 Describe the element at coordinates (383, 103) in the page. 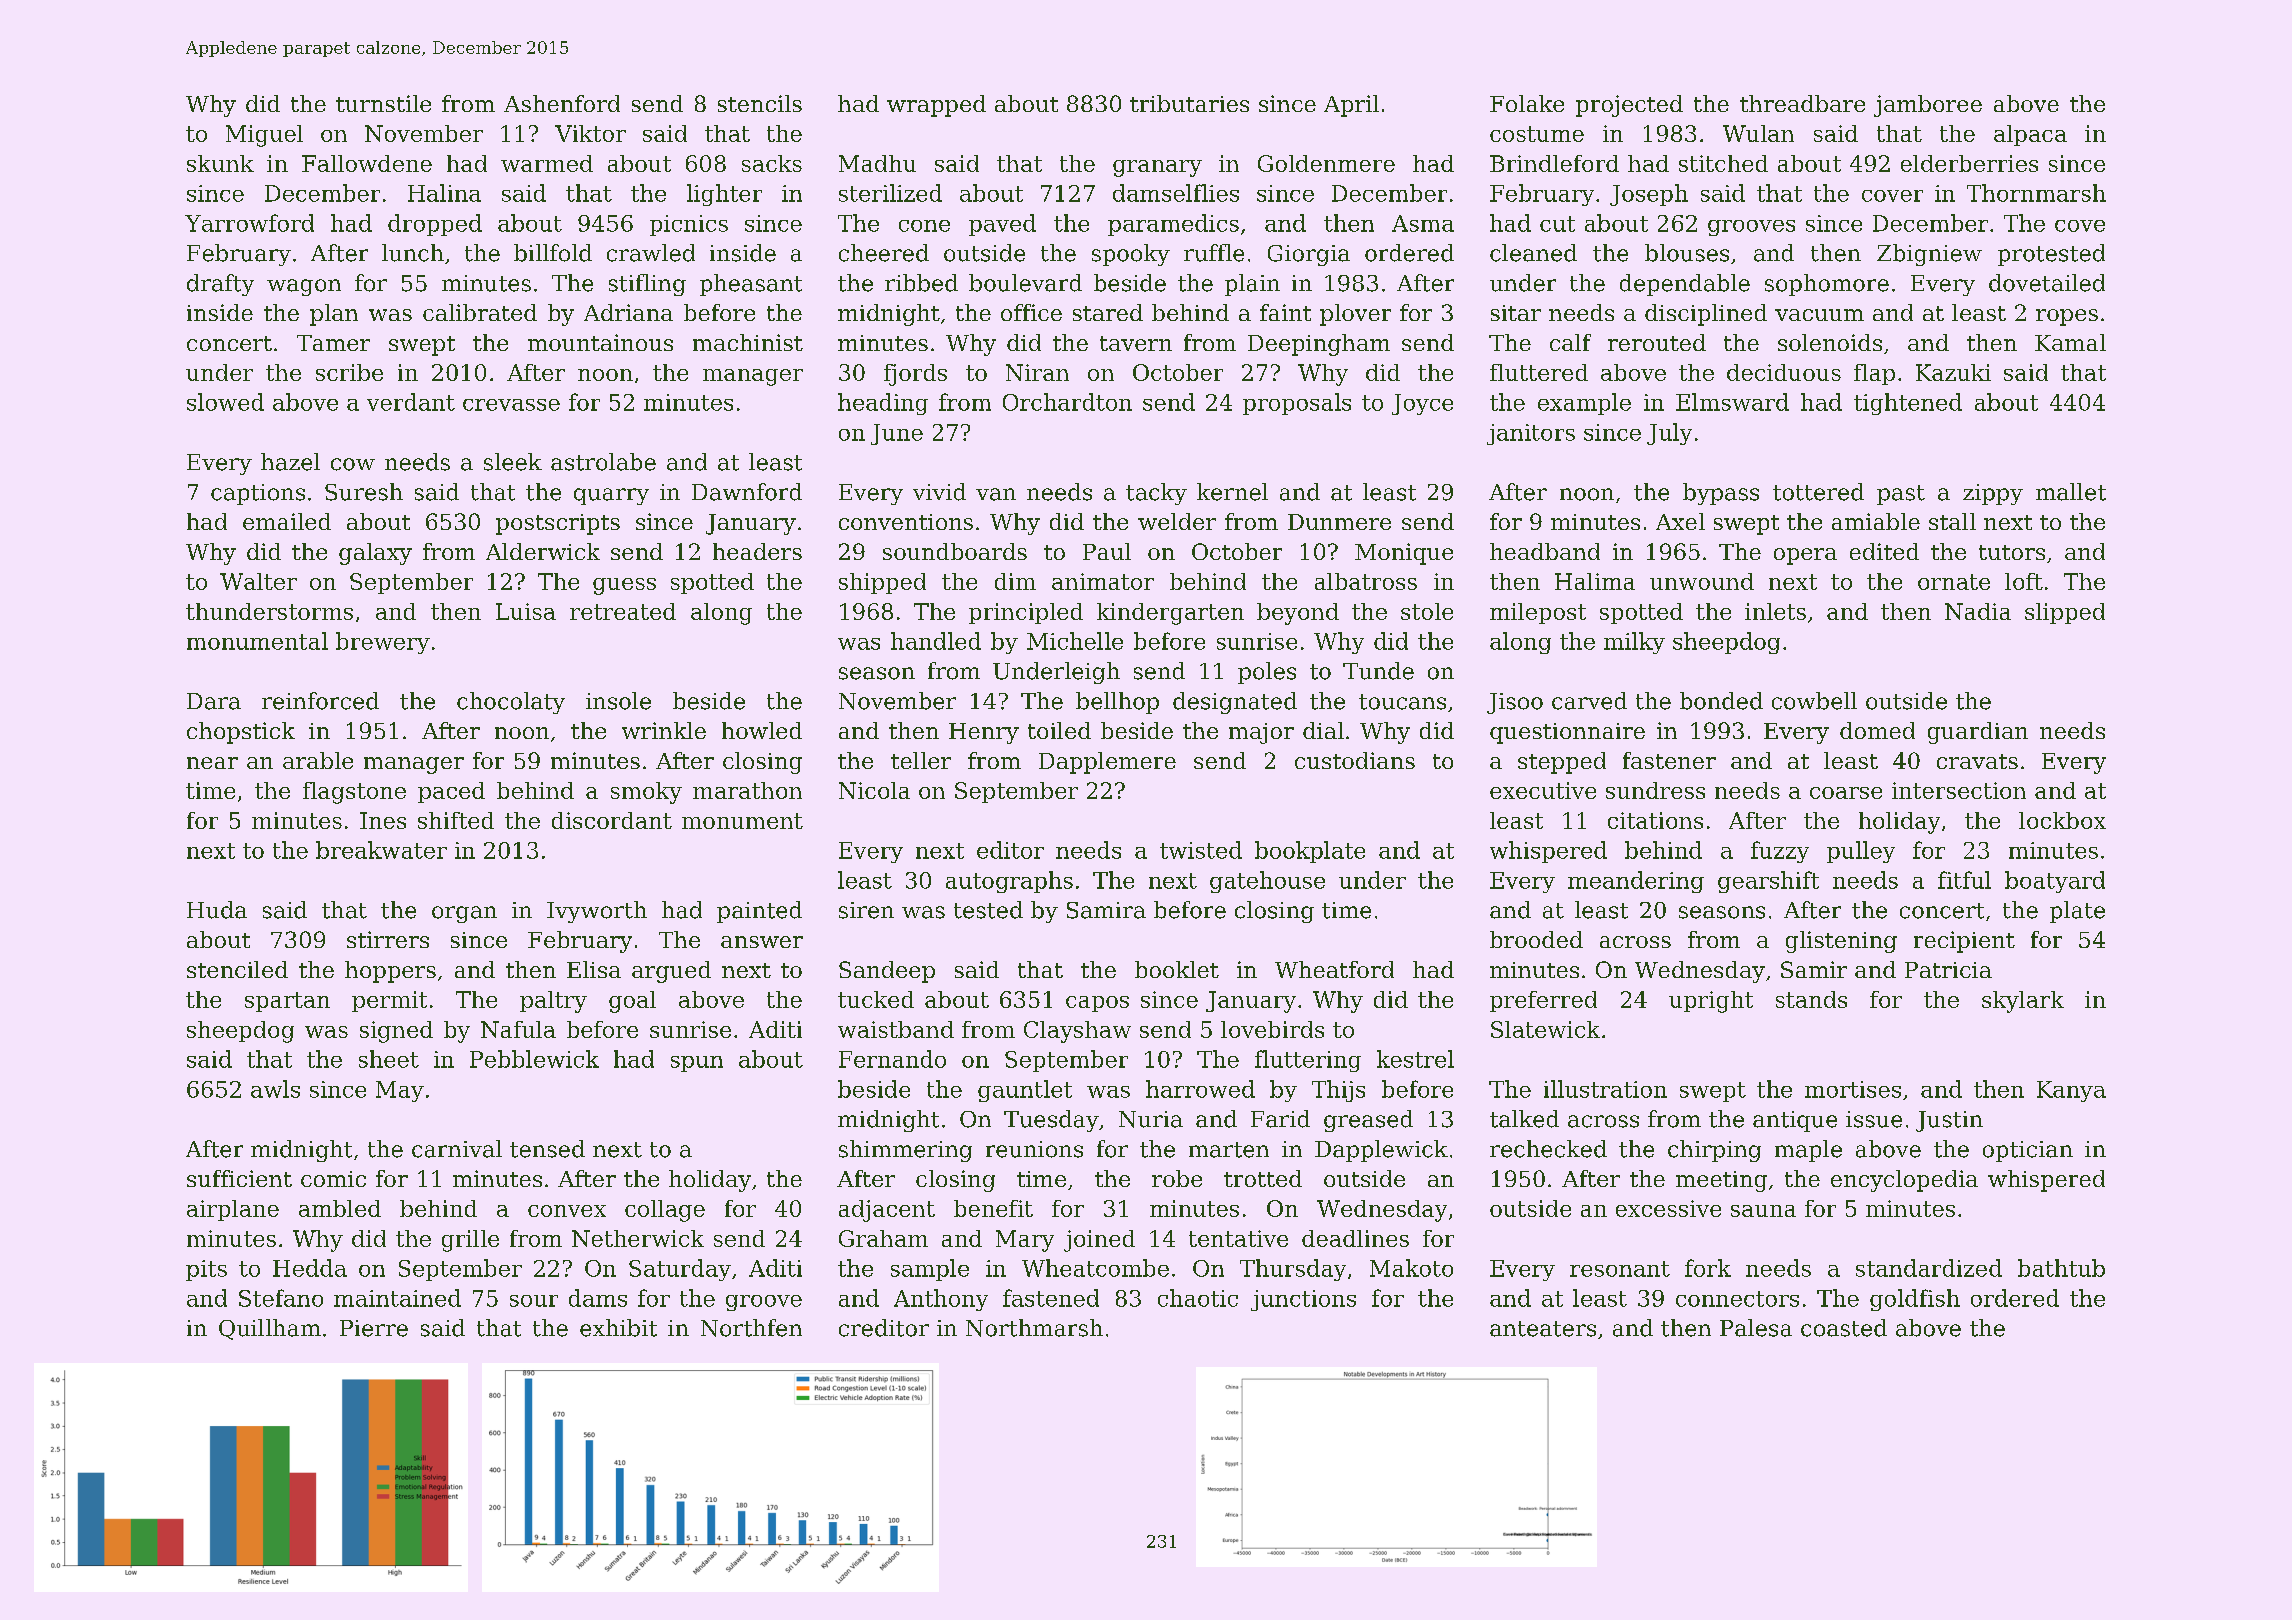

I see `turnstile` at that location.
